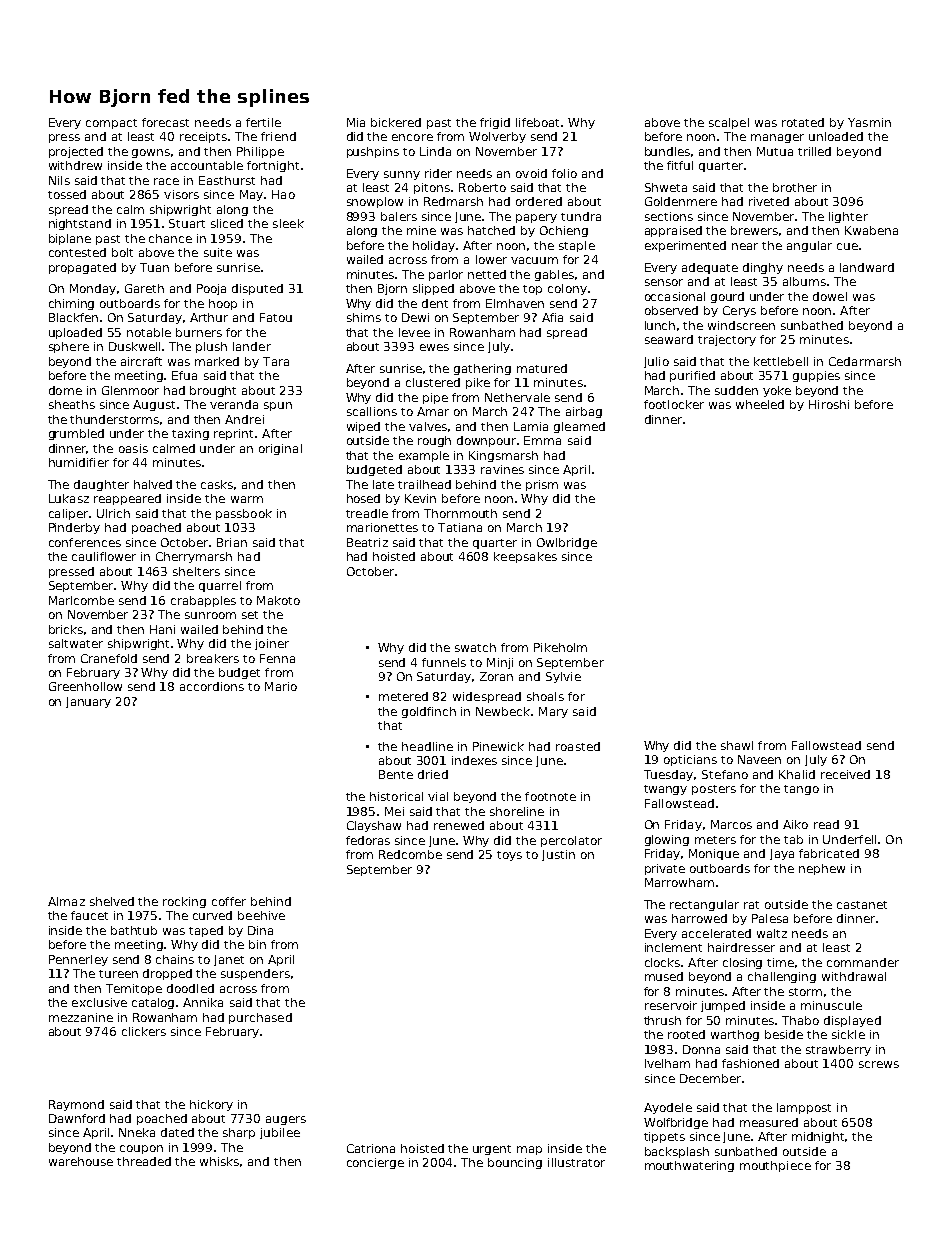 The width and height of the screenshot is (952, 1233). What do you see at coordinates (375, 1163) in the screenshot?
I see `concierge` at bounding box center [375, 1163].
